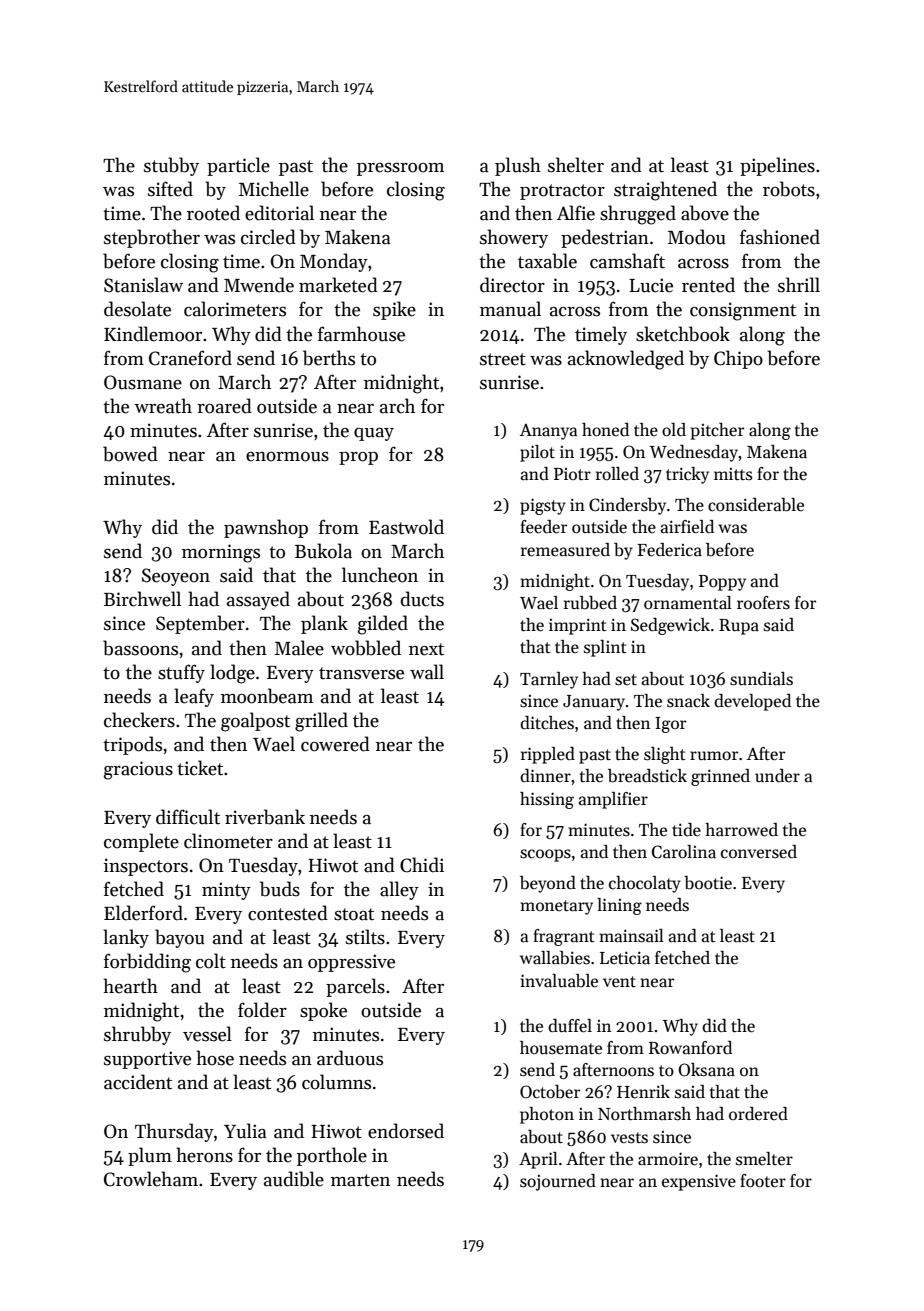 The width and height of the screenshot is (924, 1311). What do you see at coordinates (422, 865) in the screenshot?
I see `Chidi` at bounding box center [422, 865].
